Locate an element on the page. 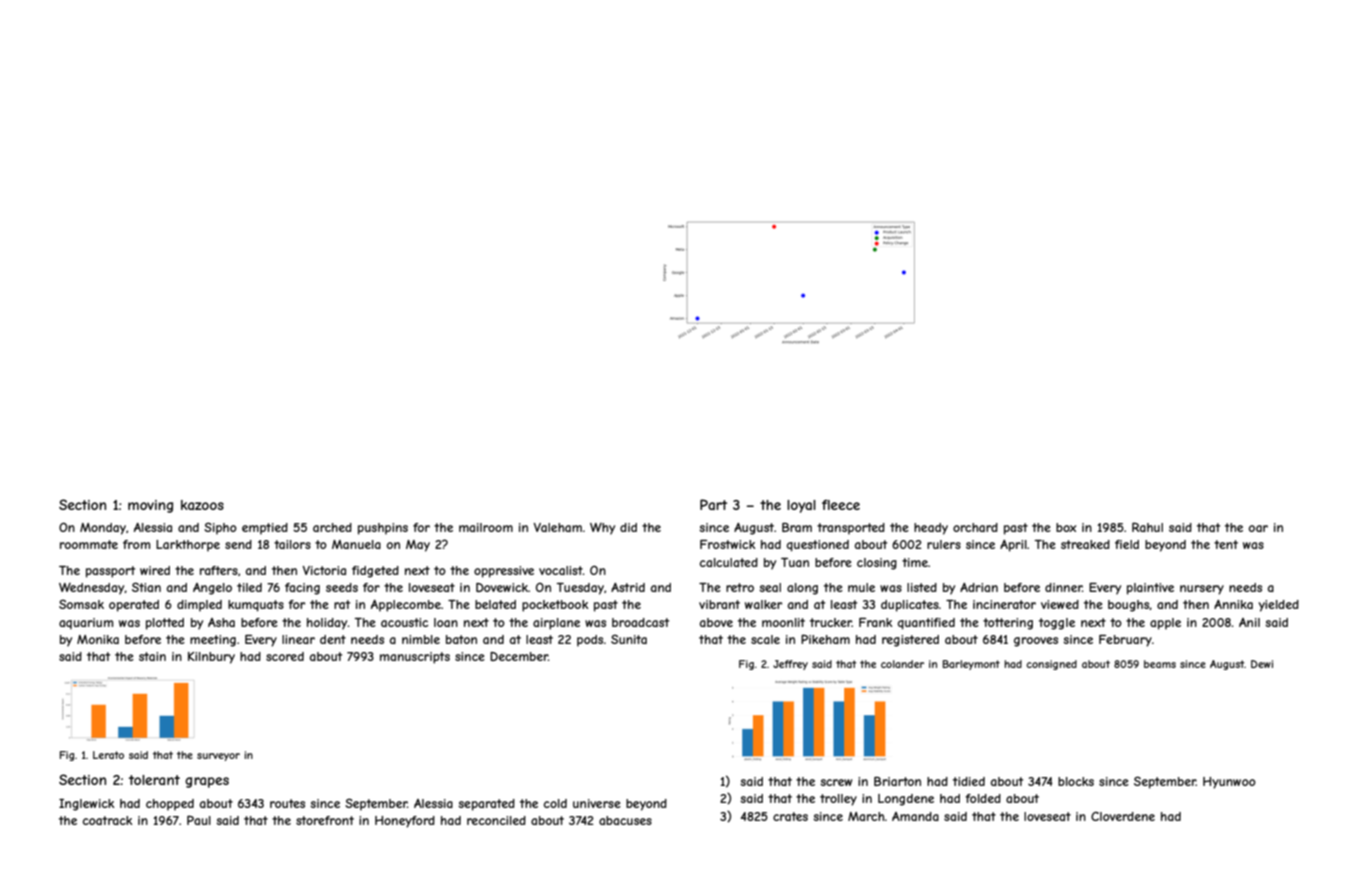  fleece is located at coordinates (841, 505).
